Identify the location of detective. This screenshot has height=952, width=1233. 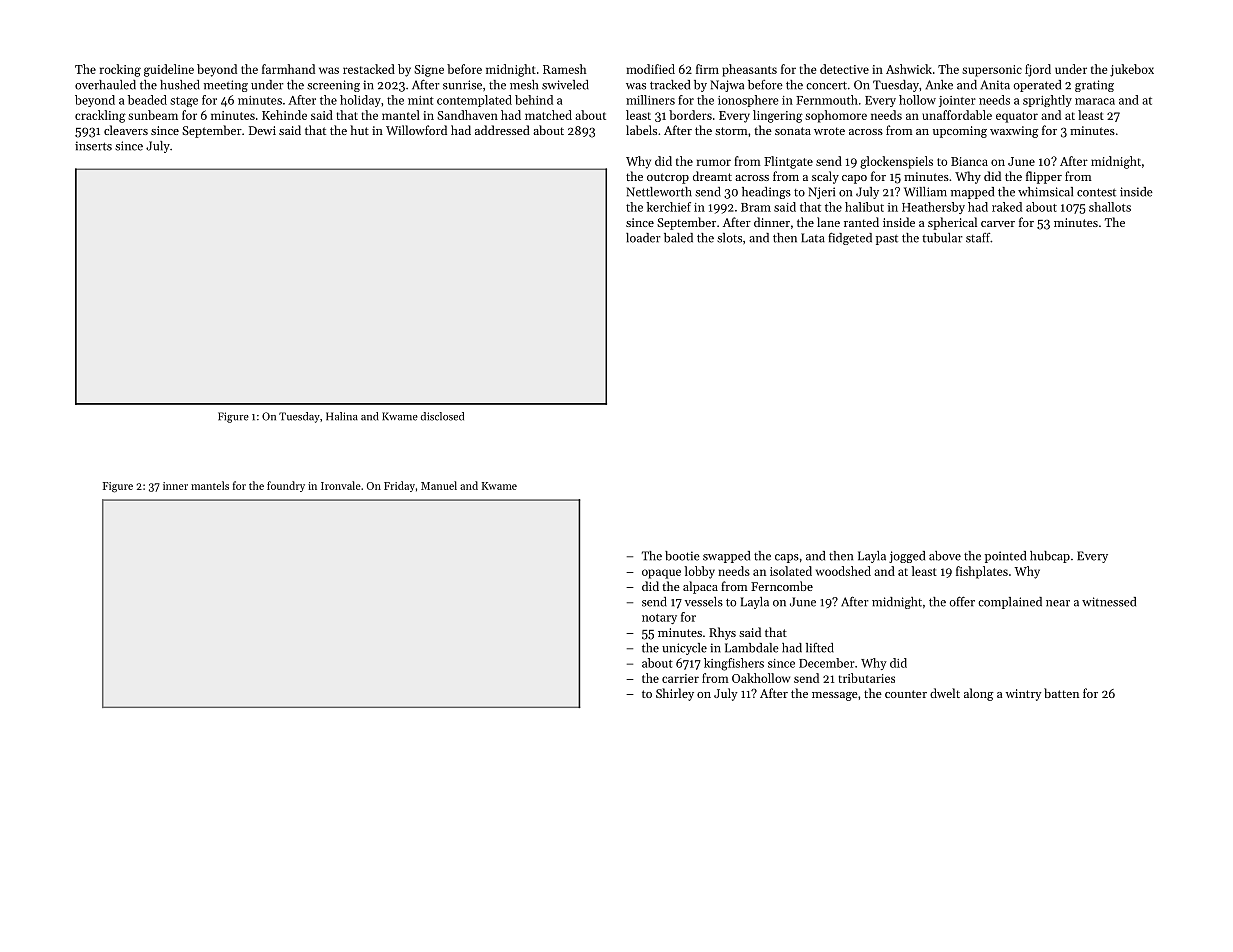
(844, 69).
